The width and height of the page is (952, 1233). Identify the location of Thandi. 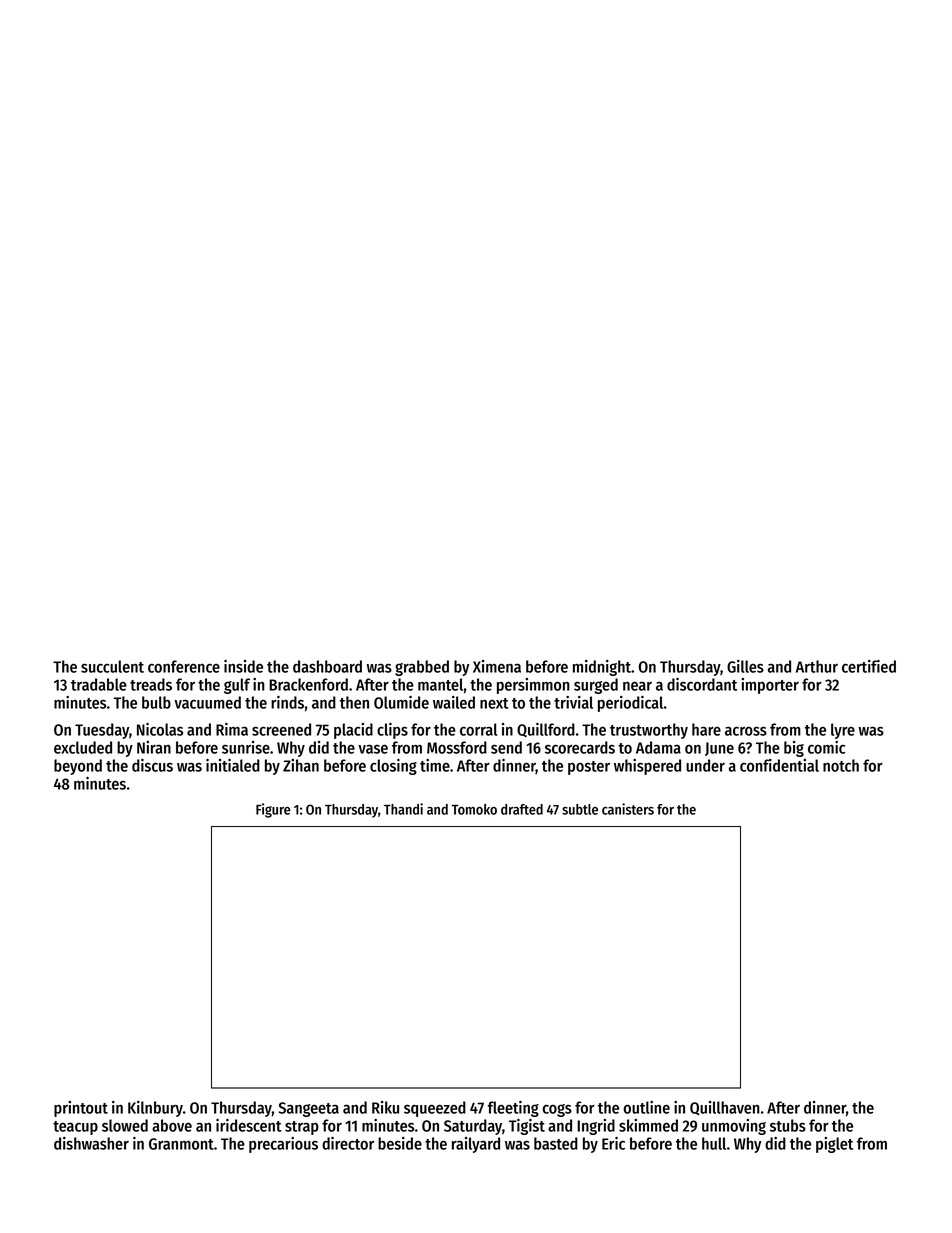
(403, 809).
